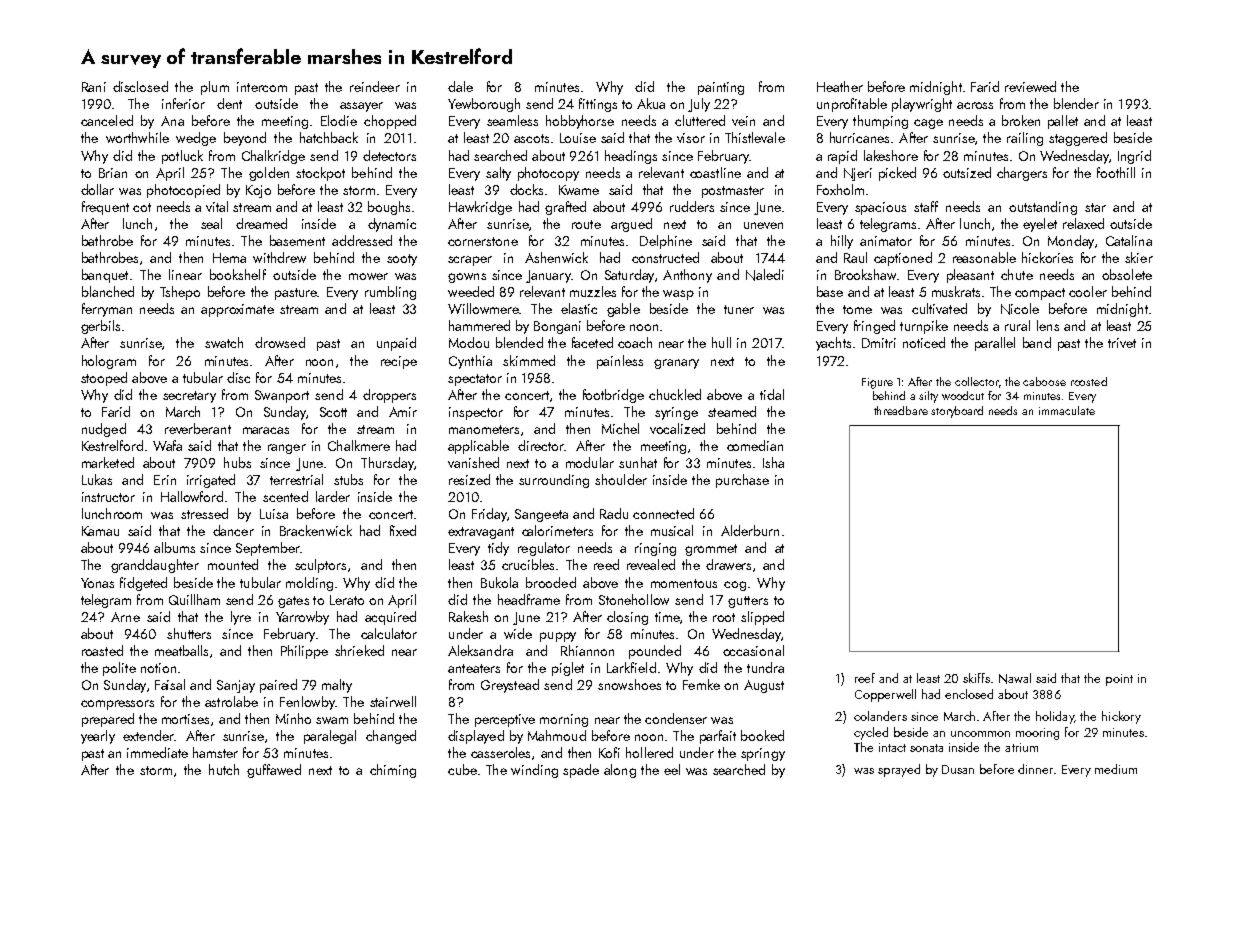 The width and height of the screenshot is (1233, 952). What do you see at coordinates (293, 718) in the screenshot?
I see `Minho` at bounding box center [293, 718].
